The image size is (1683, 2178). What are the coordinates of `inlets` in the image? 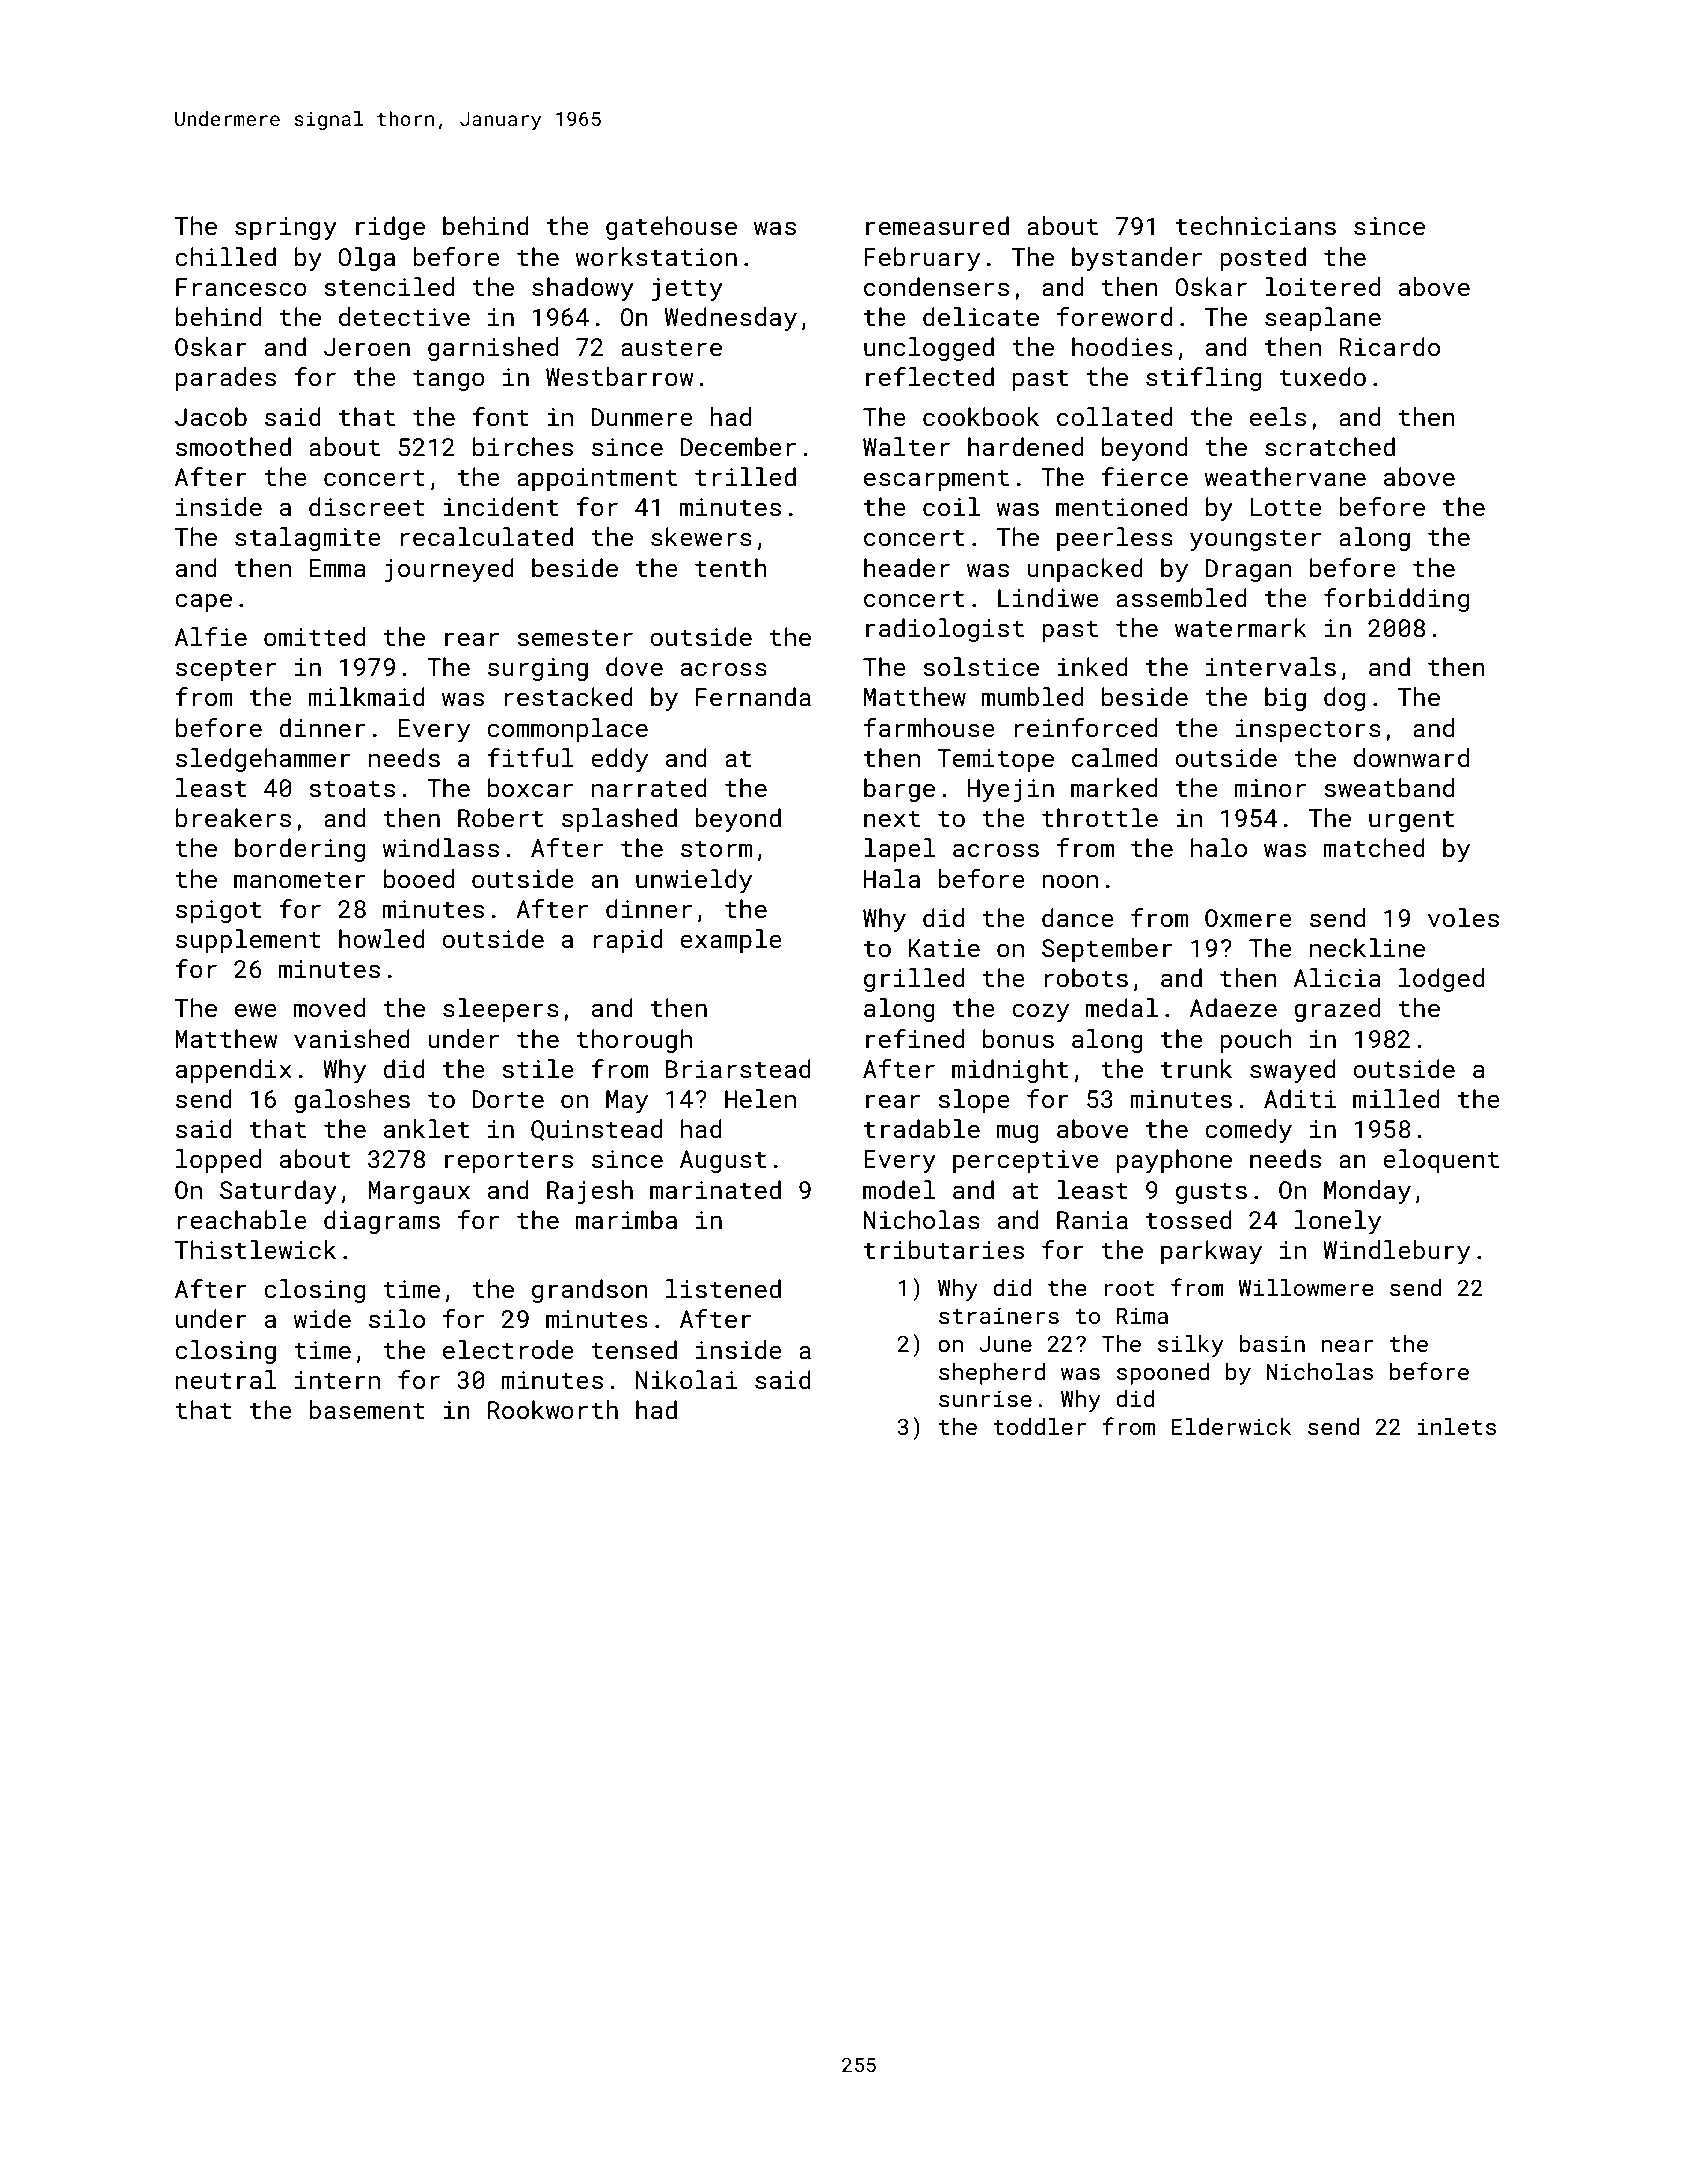 It's located at (1457, 1426).
